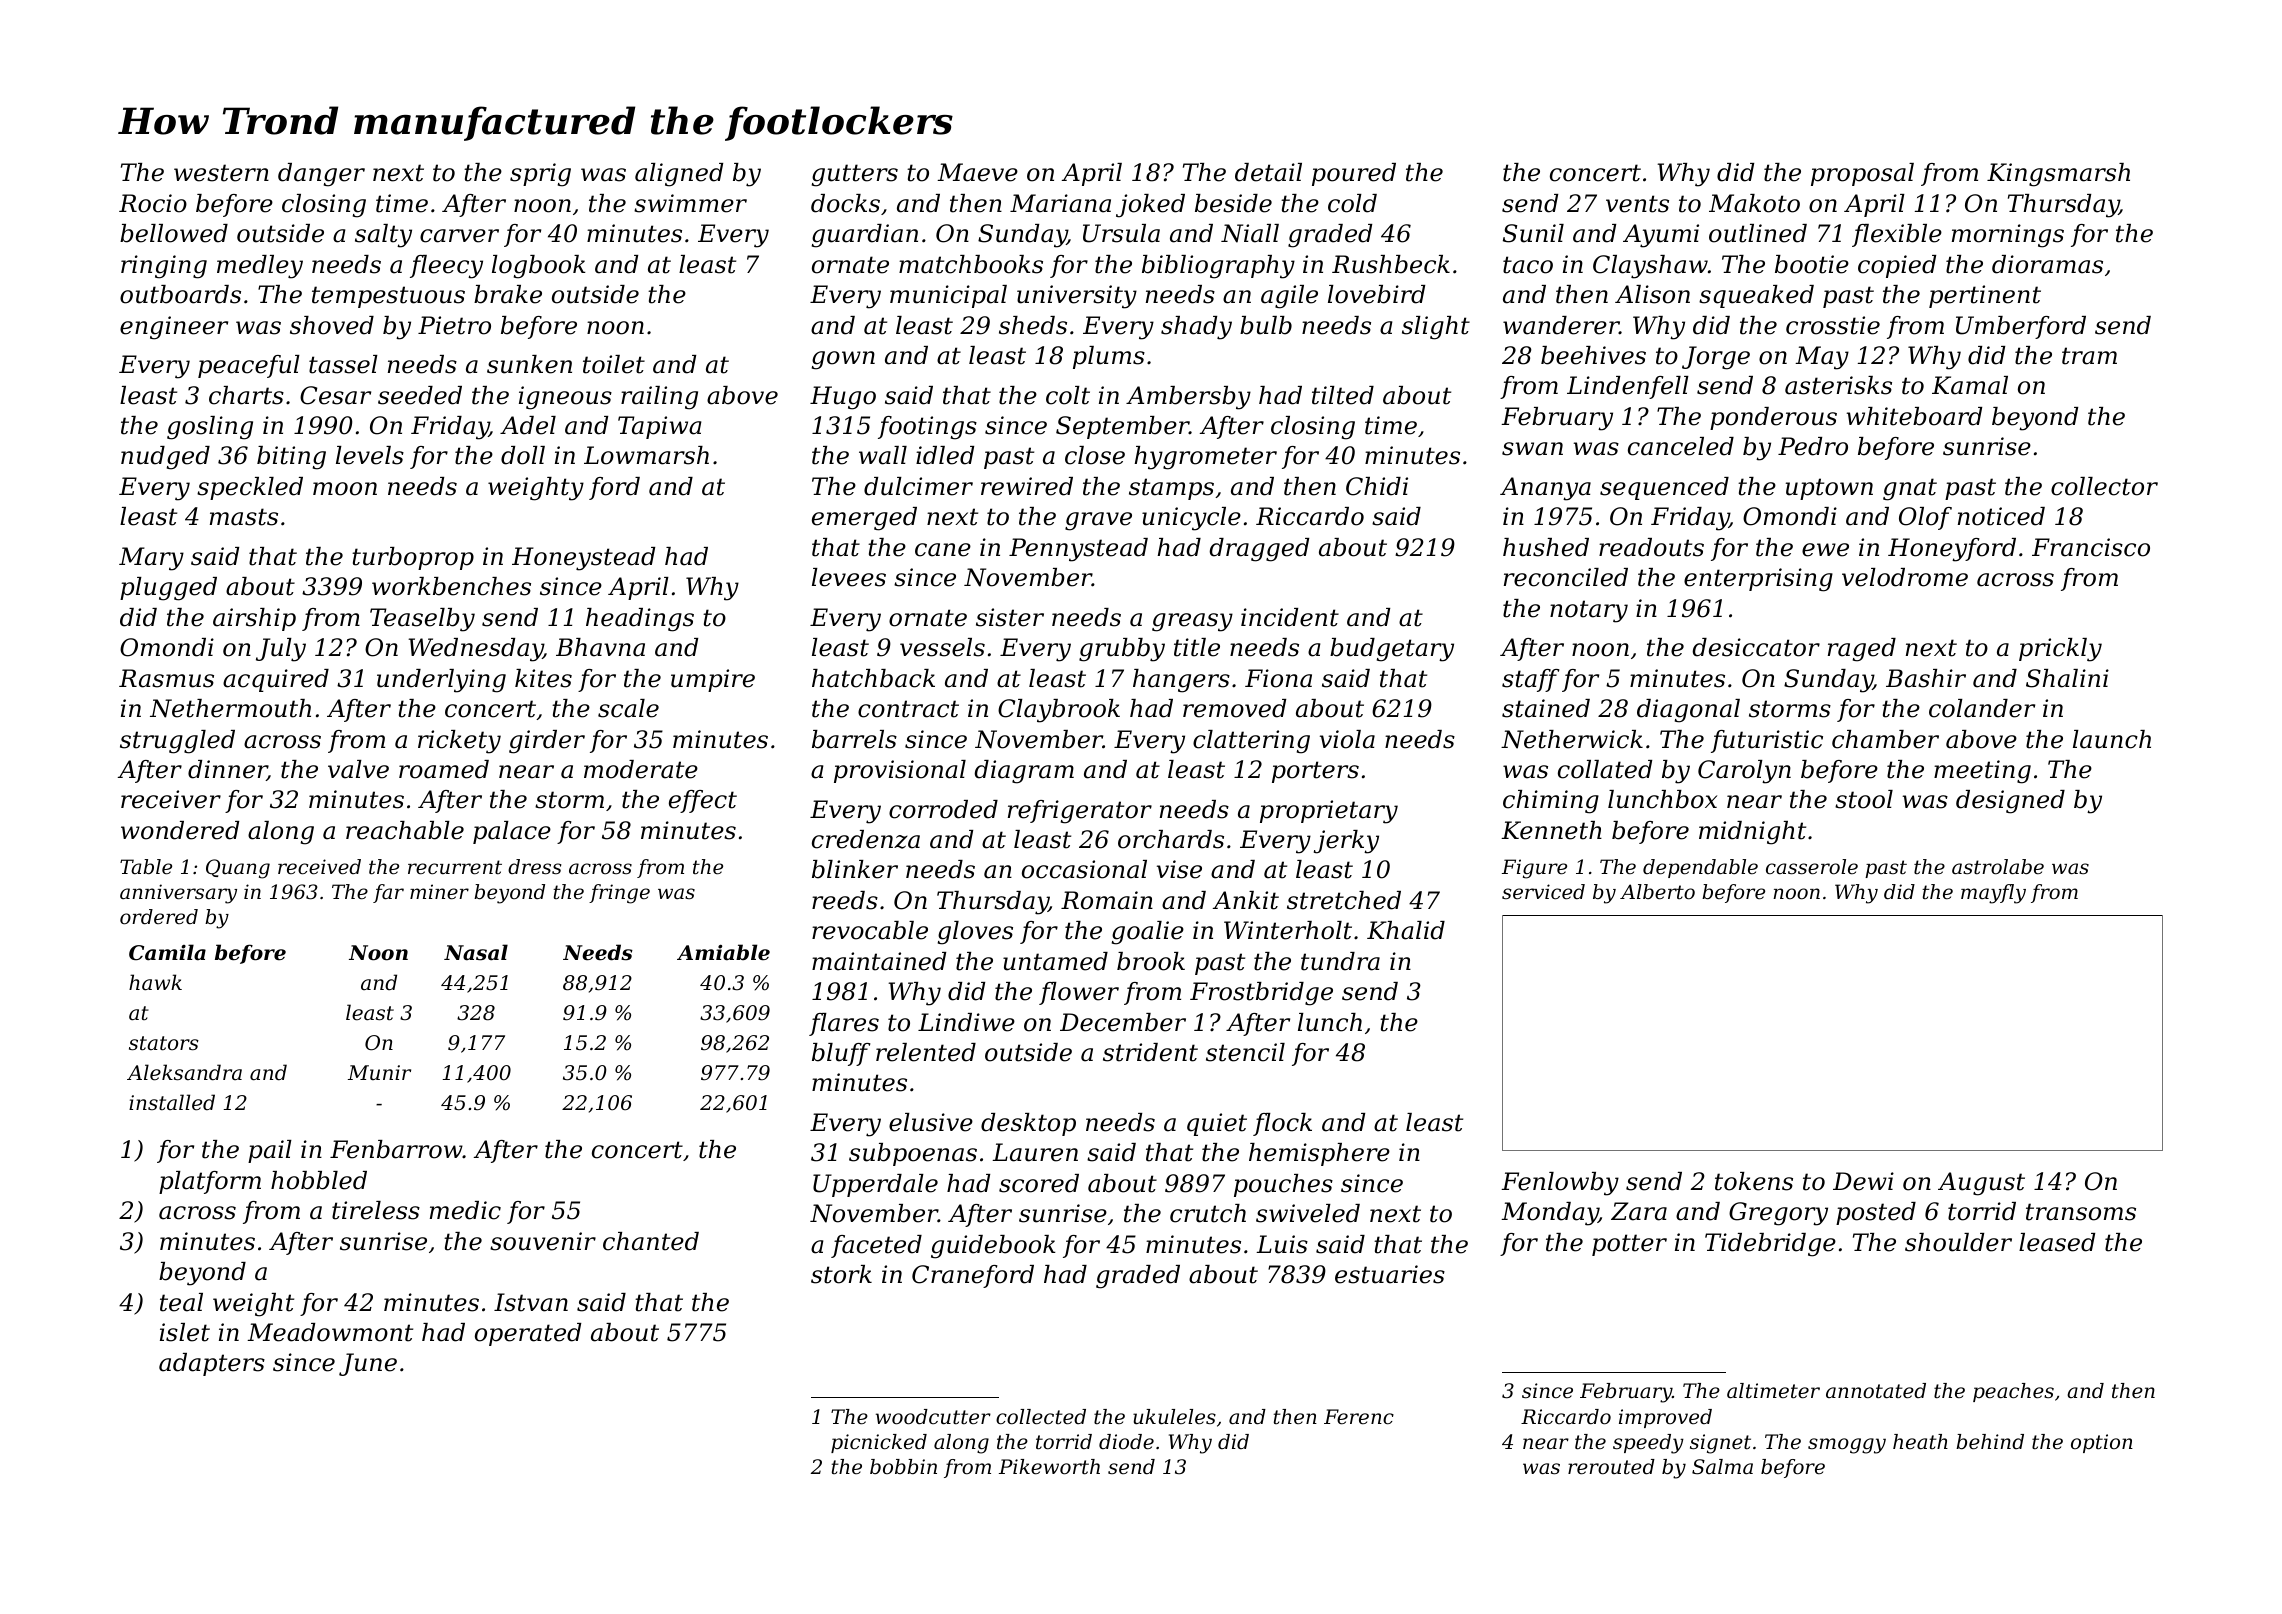 The height and width of the page is (1614, 2282). Describe the element at coordinates (368, 1364) in the page. I see `June` at that location.
